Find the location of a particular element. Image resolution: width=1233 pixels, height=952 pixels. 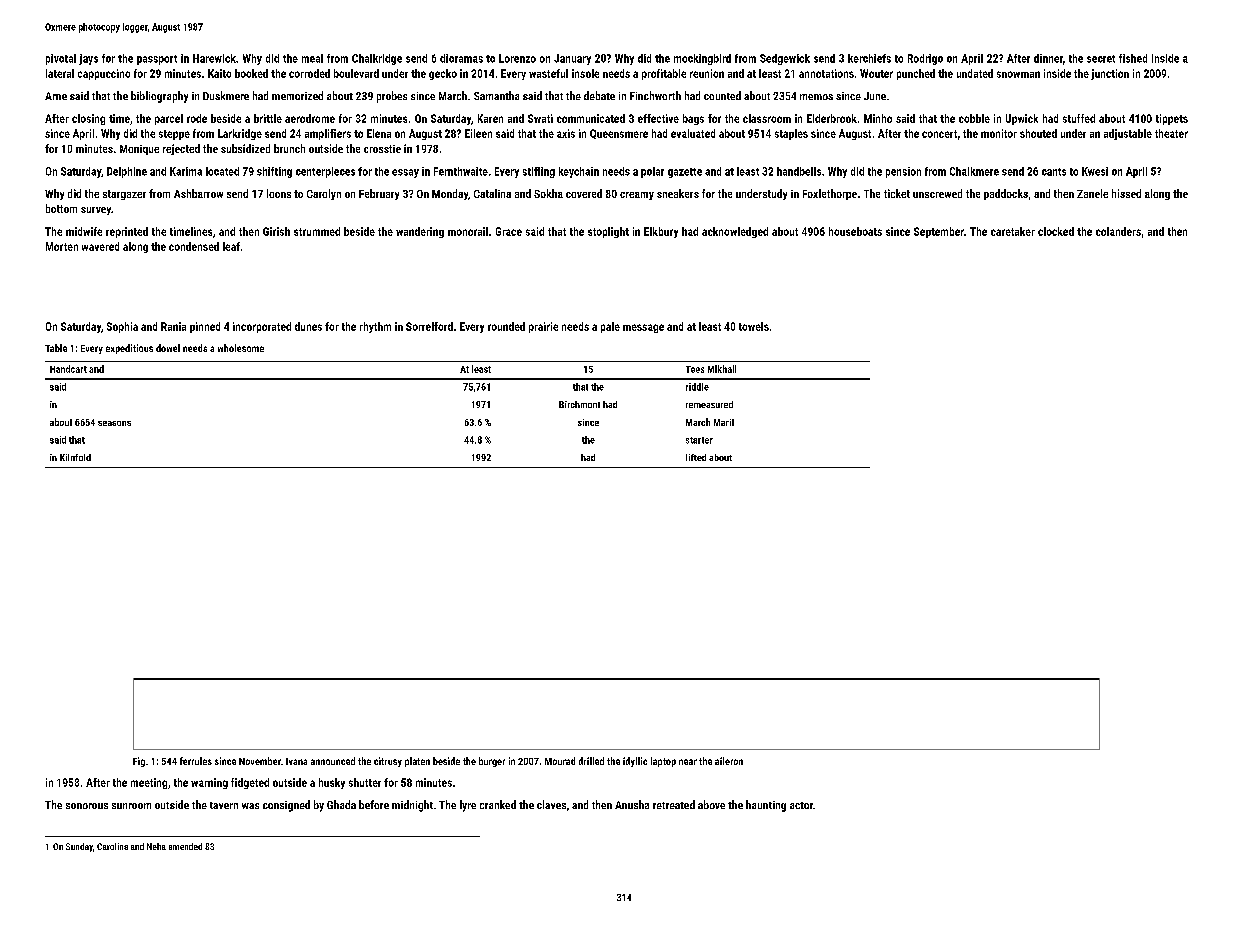

Carolina is located at coordinates (112, 846).
